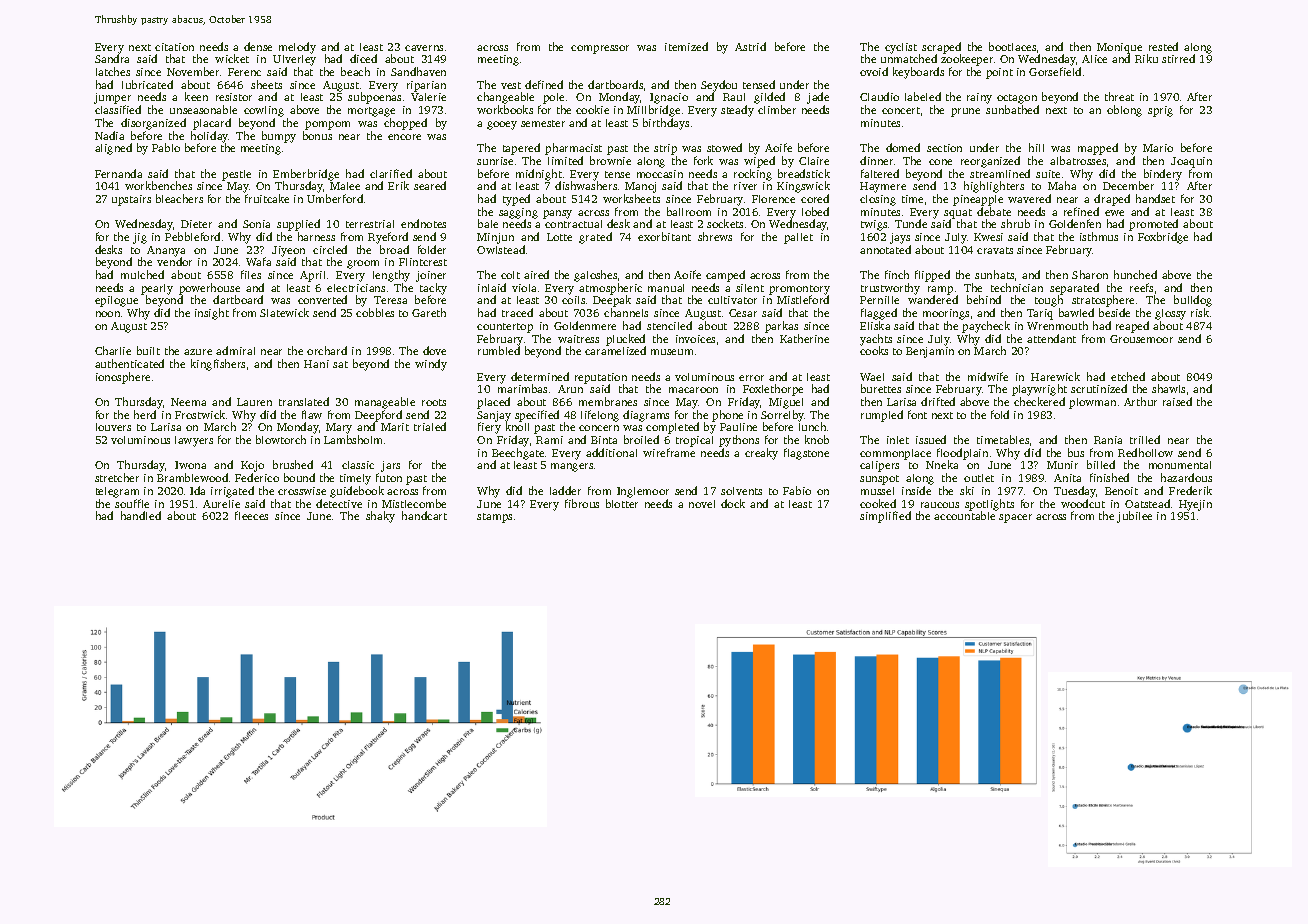  I want to click on Ulverley, so click(294, 60).
